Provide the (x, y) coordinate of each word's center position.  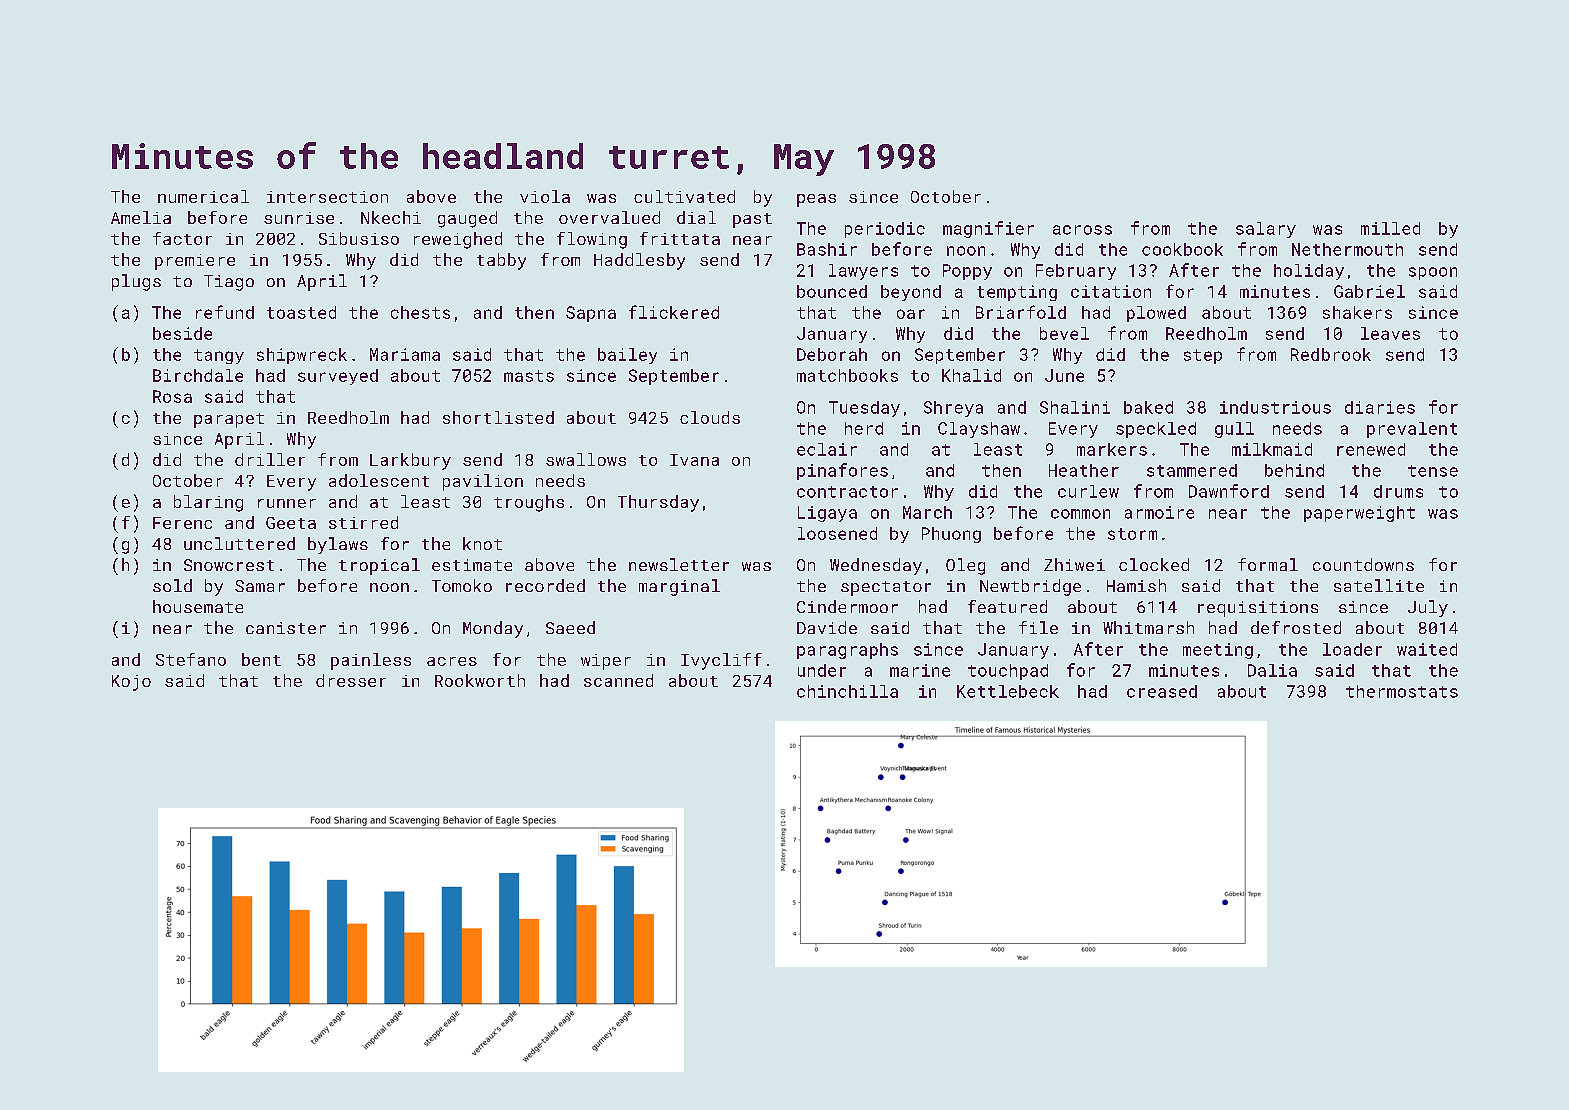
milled (1390, 228)
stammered (1192, 470)
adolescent (379, 480)
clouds (710, 417)
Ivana (694, 460)
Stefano (191, 659)
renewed (1371, 449)
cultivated (684, 196)
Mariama (405, 354)
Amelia (141, 217)
